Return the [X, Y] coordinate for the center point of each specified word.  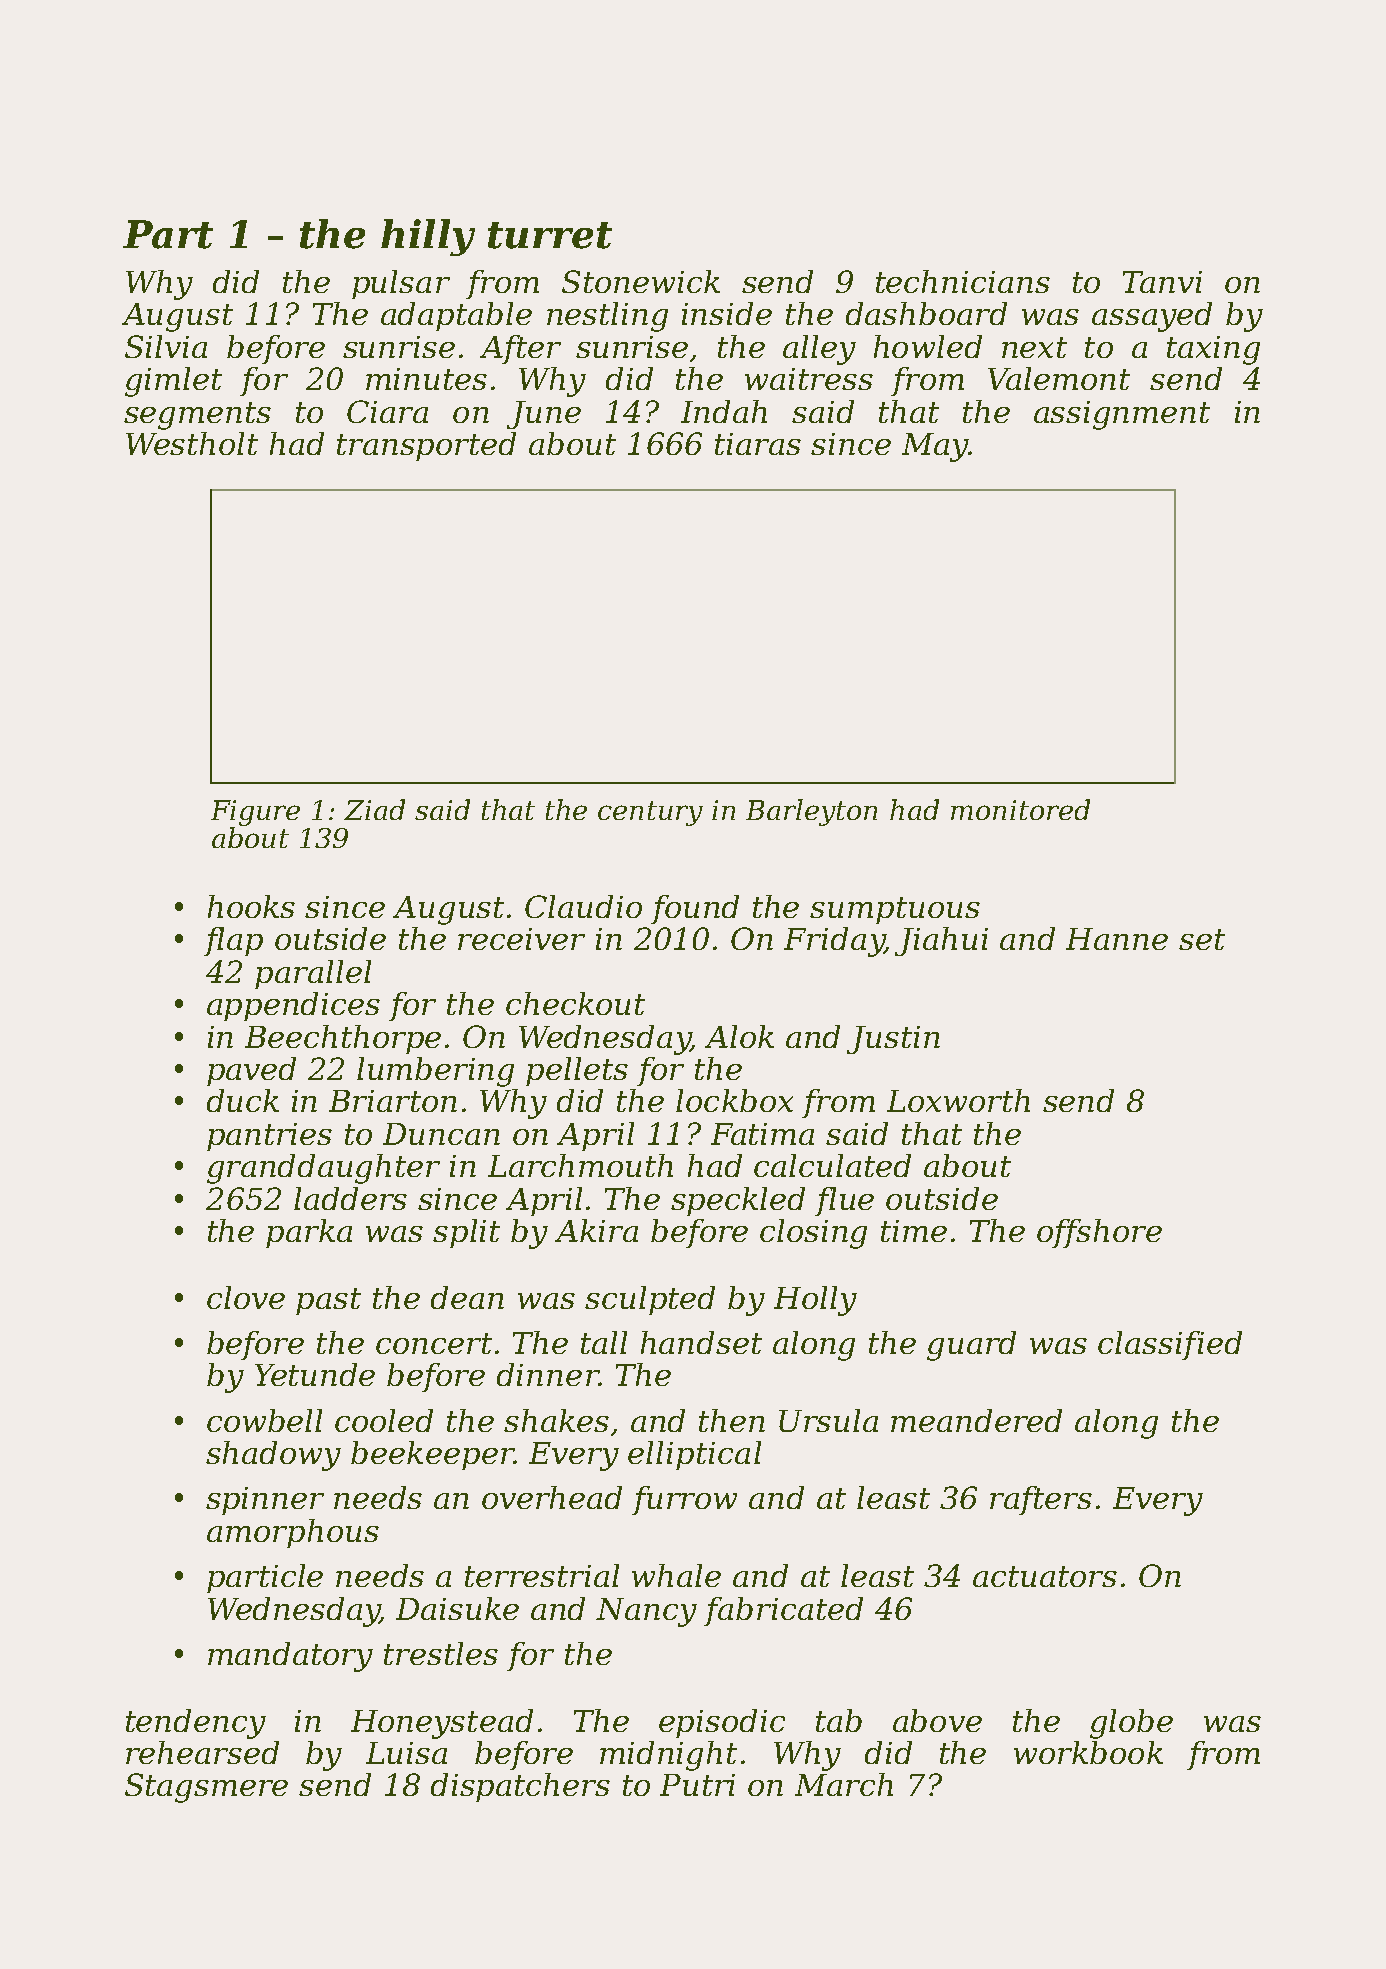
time [914, 1231]
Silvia [166, 346]
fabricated [783, 1611]
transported [426, 446]
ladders [350, 1198]
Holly [815, 1301]
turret [550, 235]
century [650, 813]
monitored [1020, 809]
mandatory [290, 1657]
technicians [963, 281]
